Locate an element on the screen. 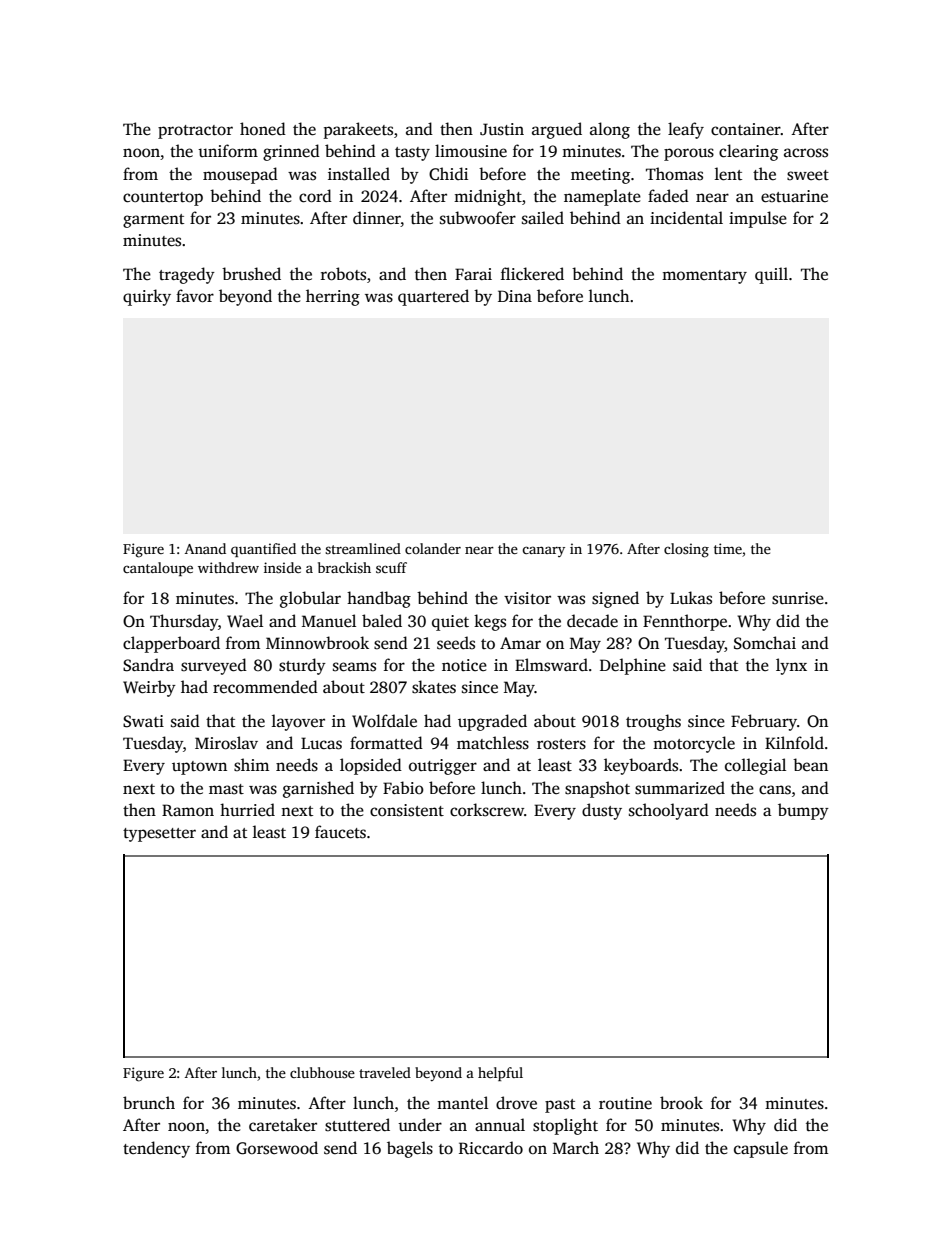 The height and width of the screenshot is (1233, 952). quirky is located at coordinates (147, 297).
